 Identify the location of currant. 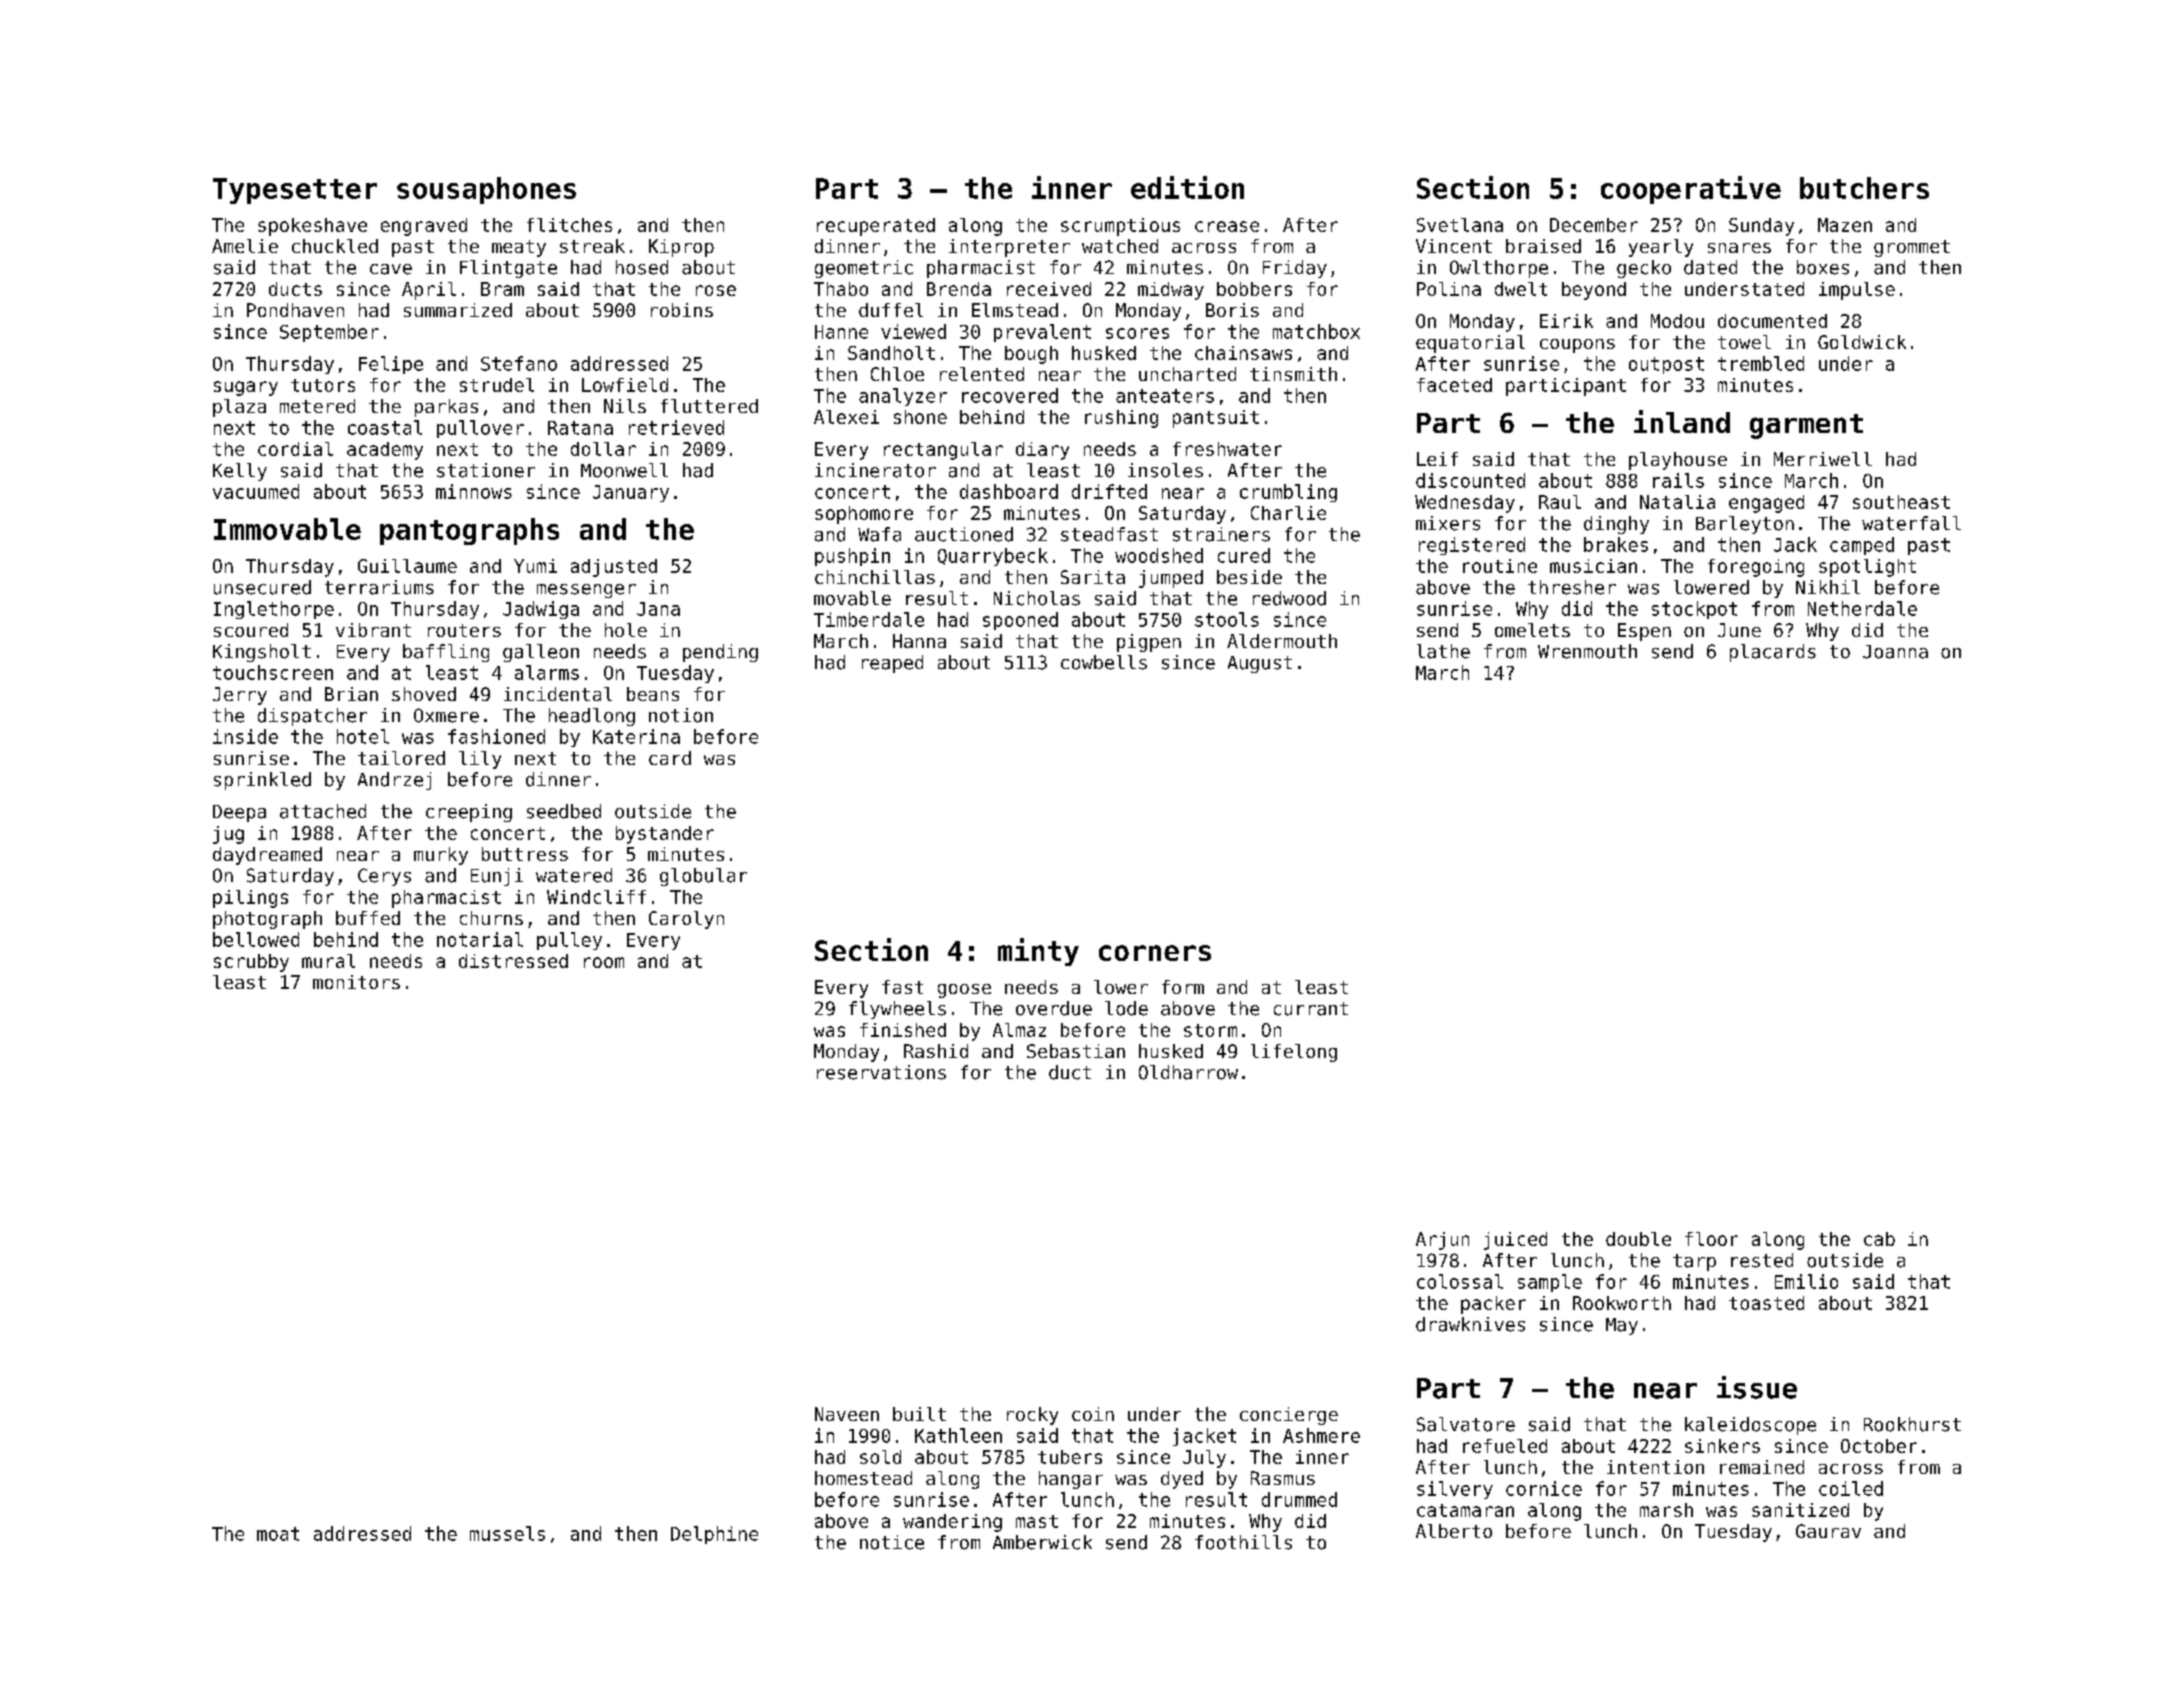
(1311, 1009).
